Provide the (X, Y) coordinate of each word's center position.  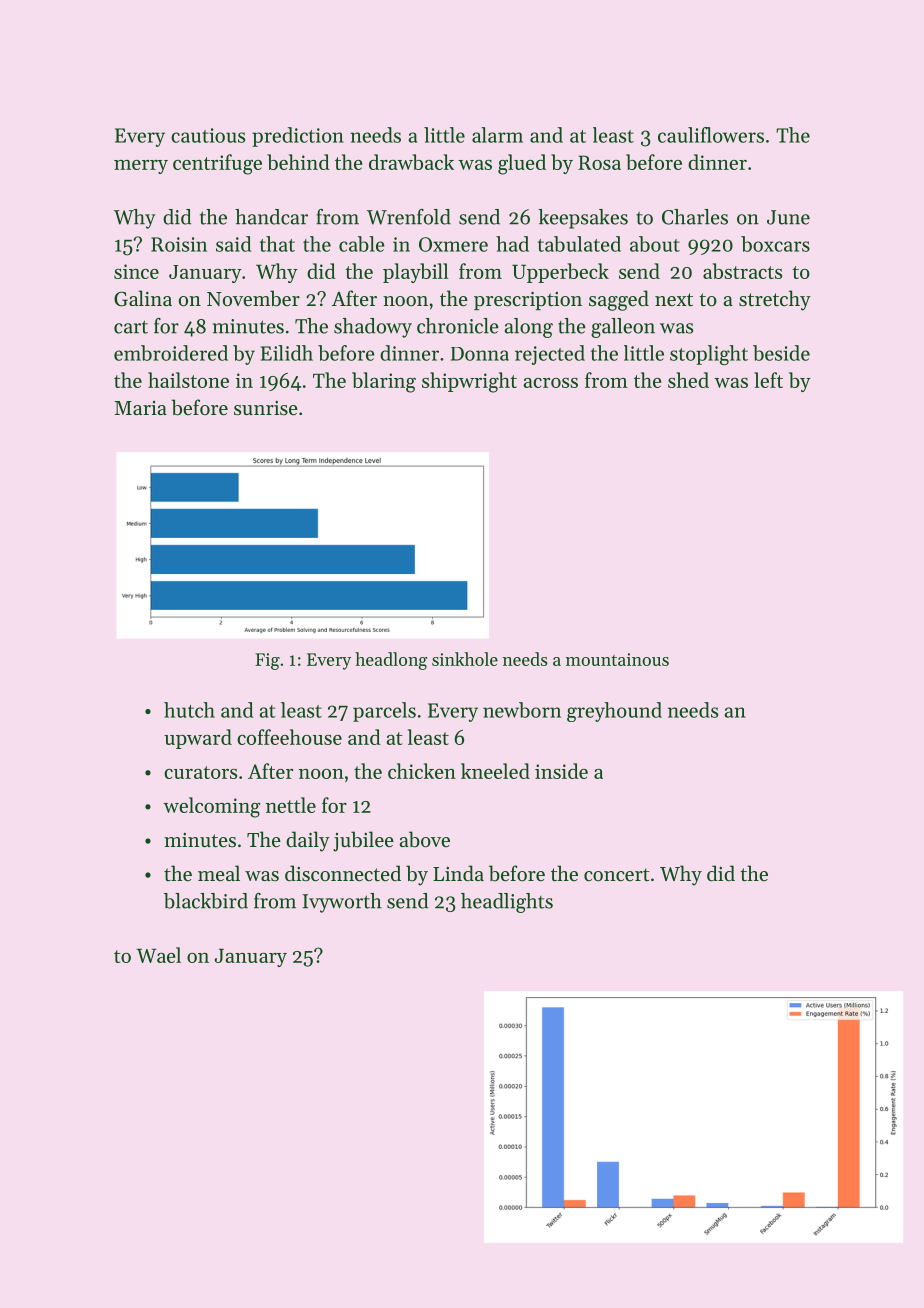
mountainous (617, 659)
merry (141, 167)
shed (688, 380)
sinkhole (465, 659)
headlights (507, 903)
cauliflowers (711, 135)
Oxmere (453, 244)
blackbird (206, 901)
